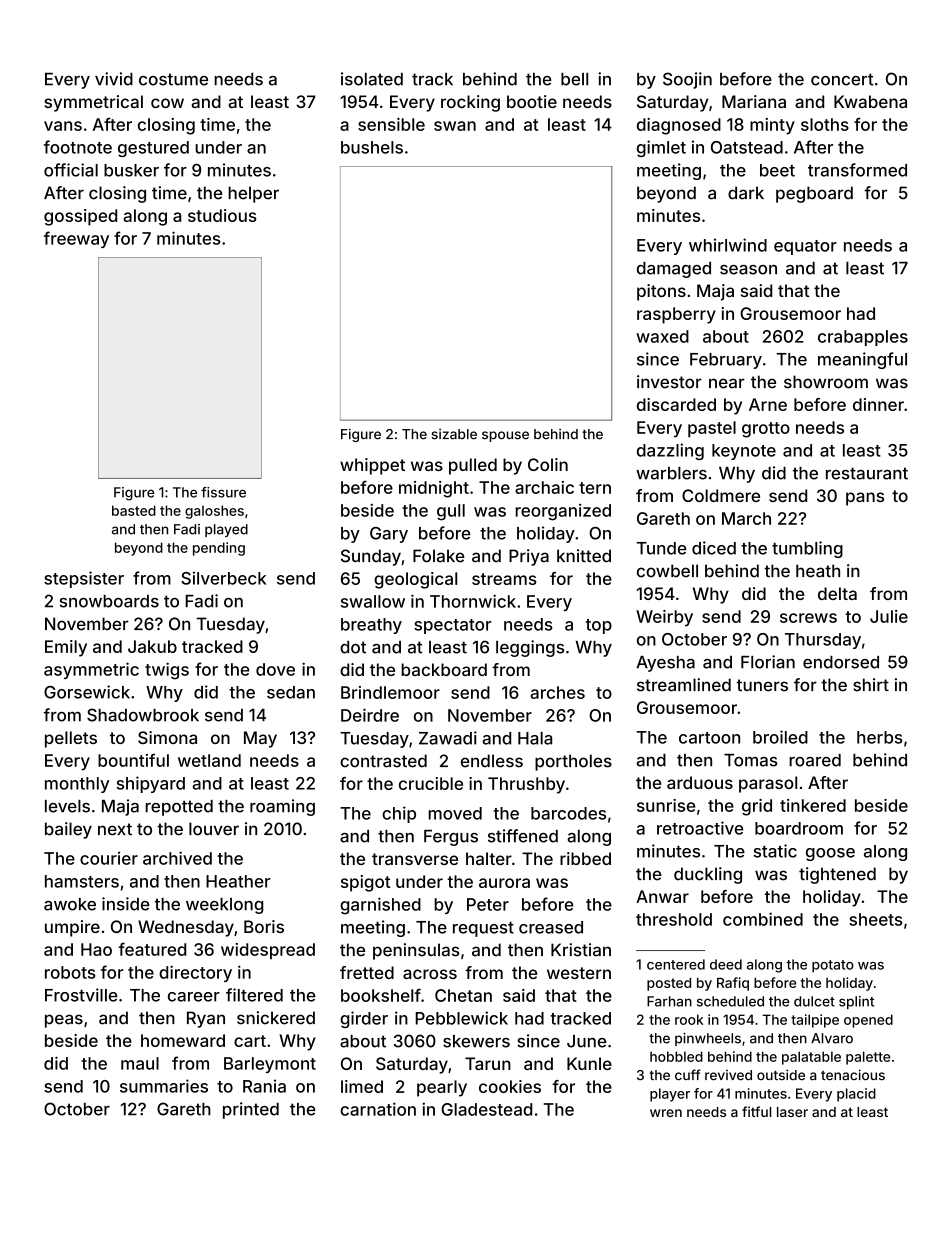 This page has width=952, height=1233. Describe the element at coordinates (661, 148) in the page. I see `gimlet` at that location.
